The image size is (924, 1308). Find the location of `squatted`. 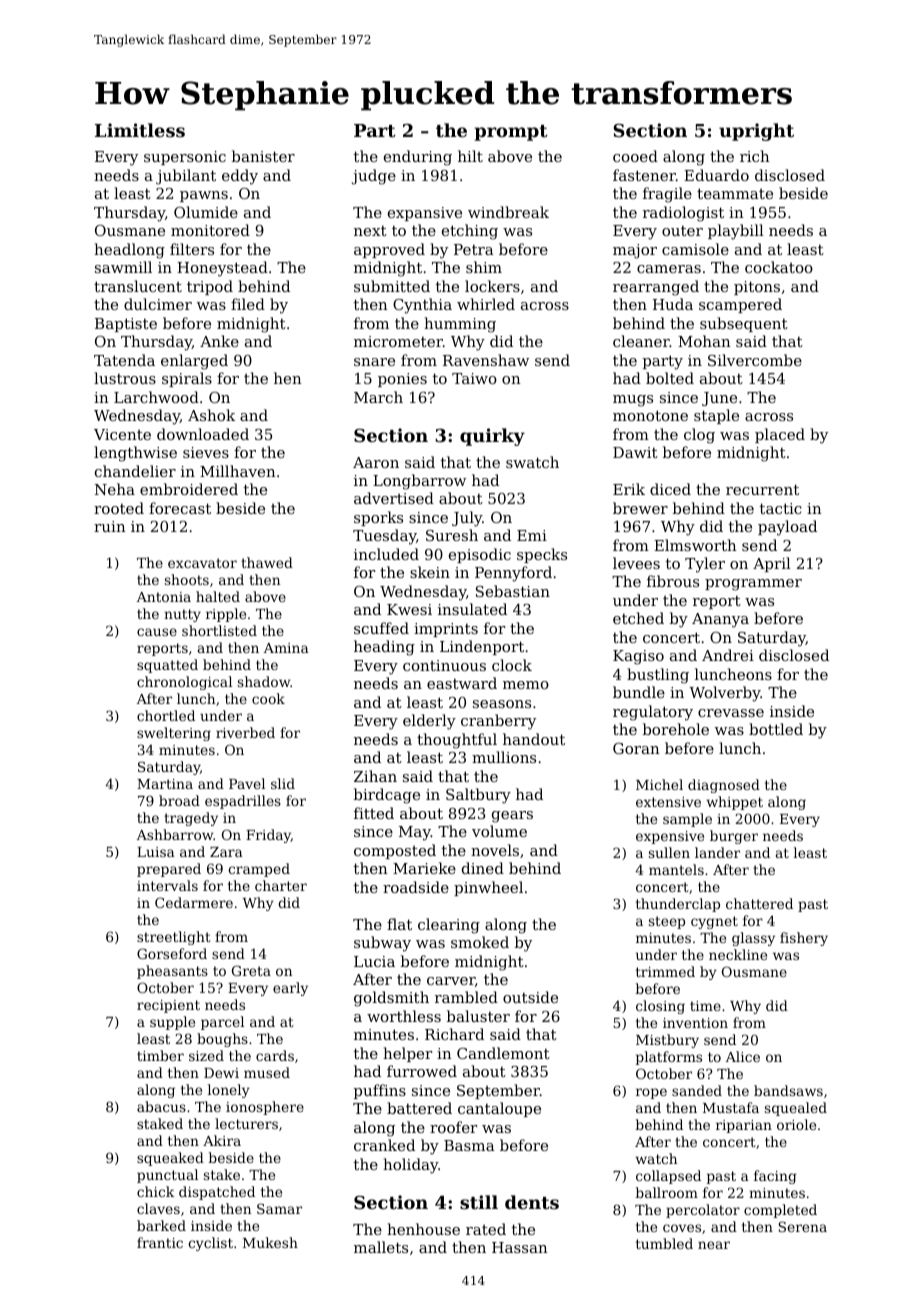

squatted is located at coordinates (167, 666).
